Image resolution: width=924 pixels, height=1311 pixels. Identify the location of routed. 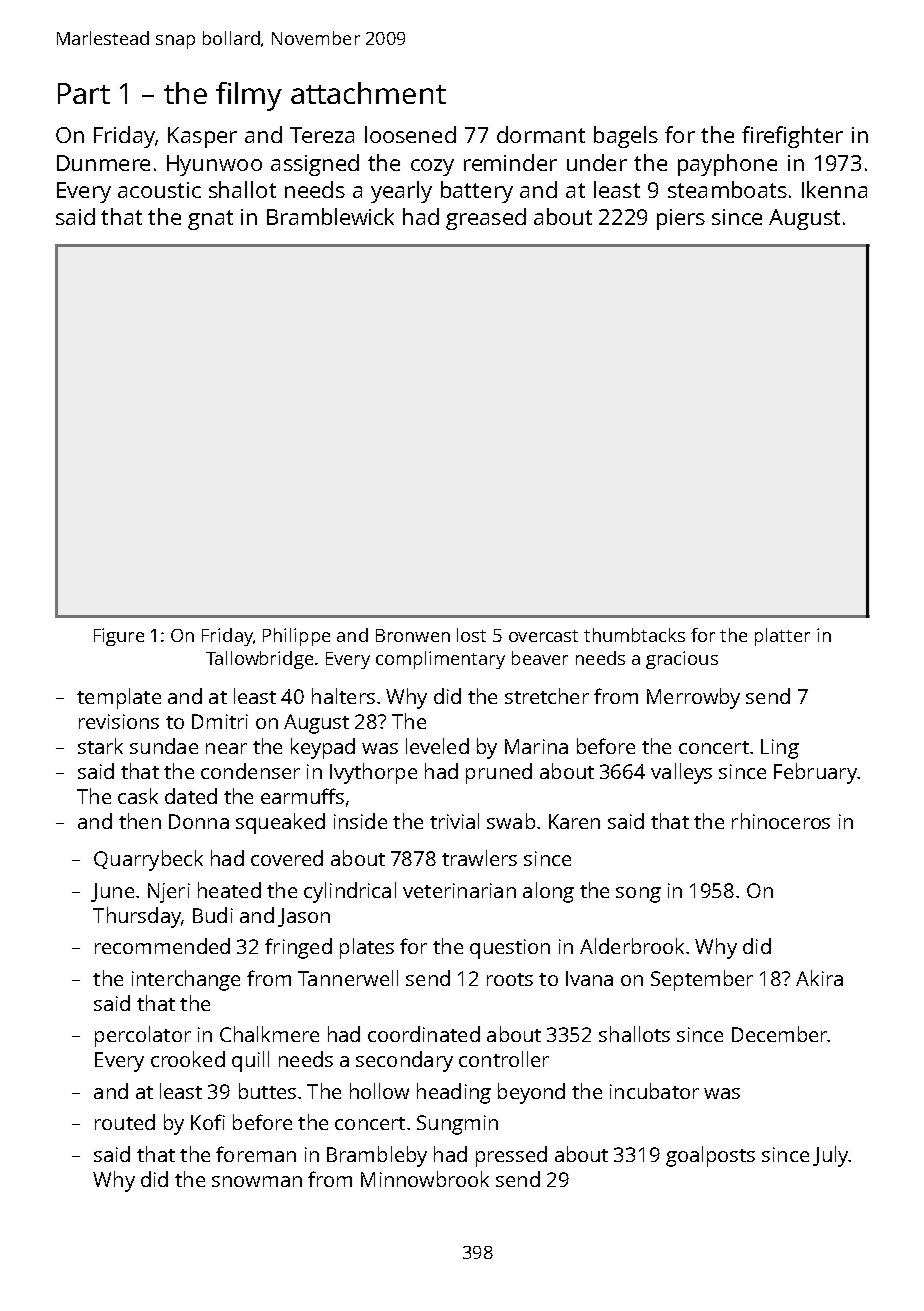
(125, 1122).
